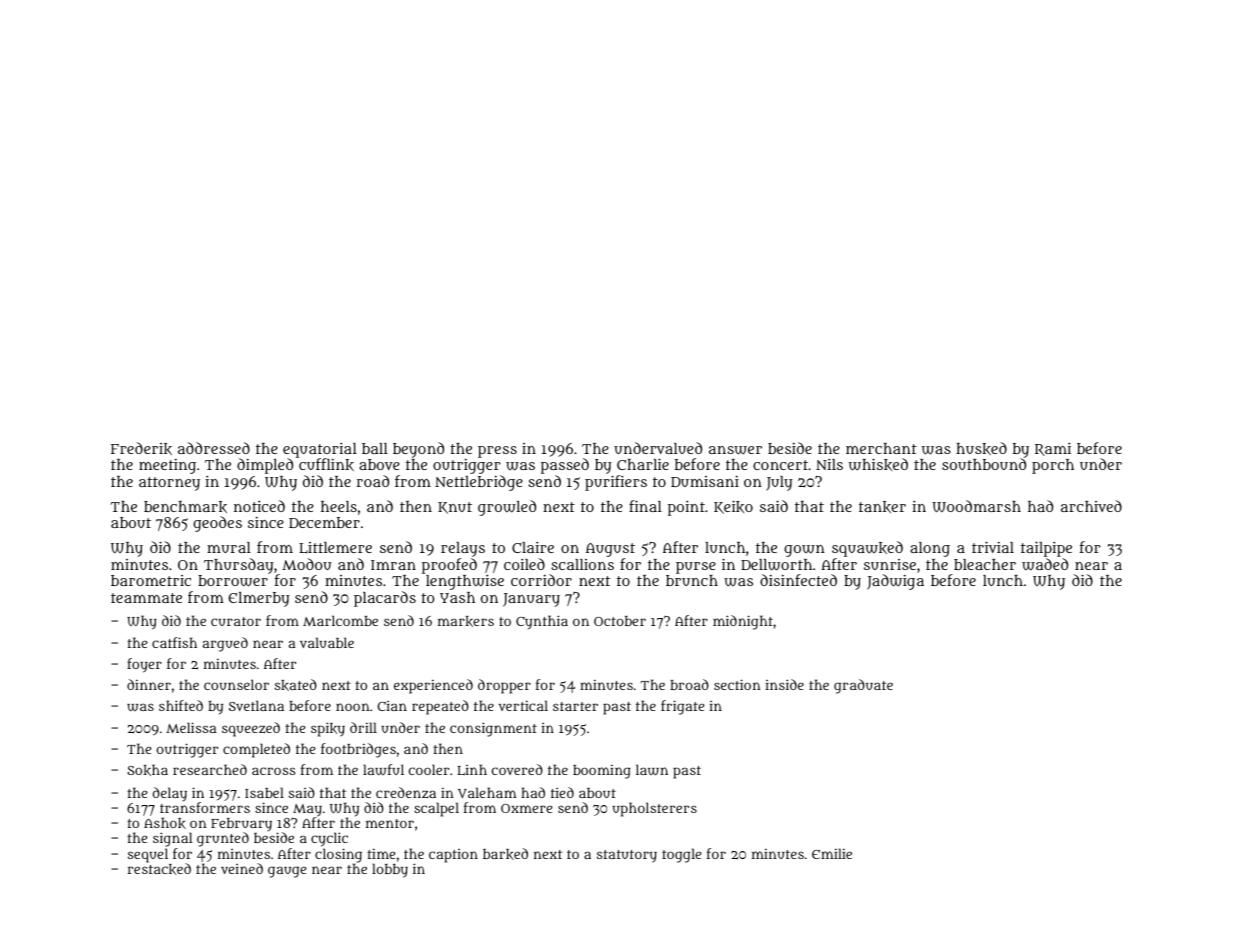 Image resolution: width=1233 pixels, height=952 pixels. What do you see at coordinates (832, 853) in the page?
I see `Emilie` at bounding box center [832, 853].
